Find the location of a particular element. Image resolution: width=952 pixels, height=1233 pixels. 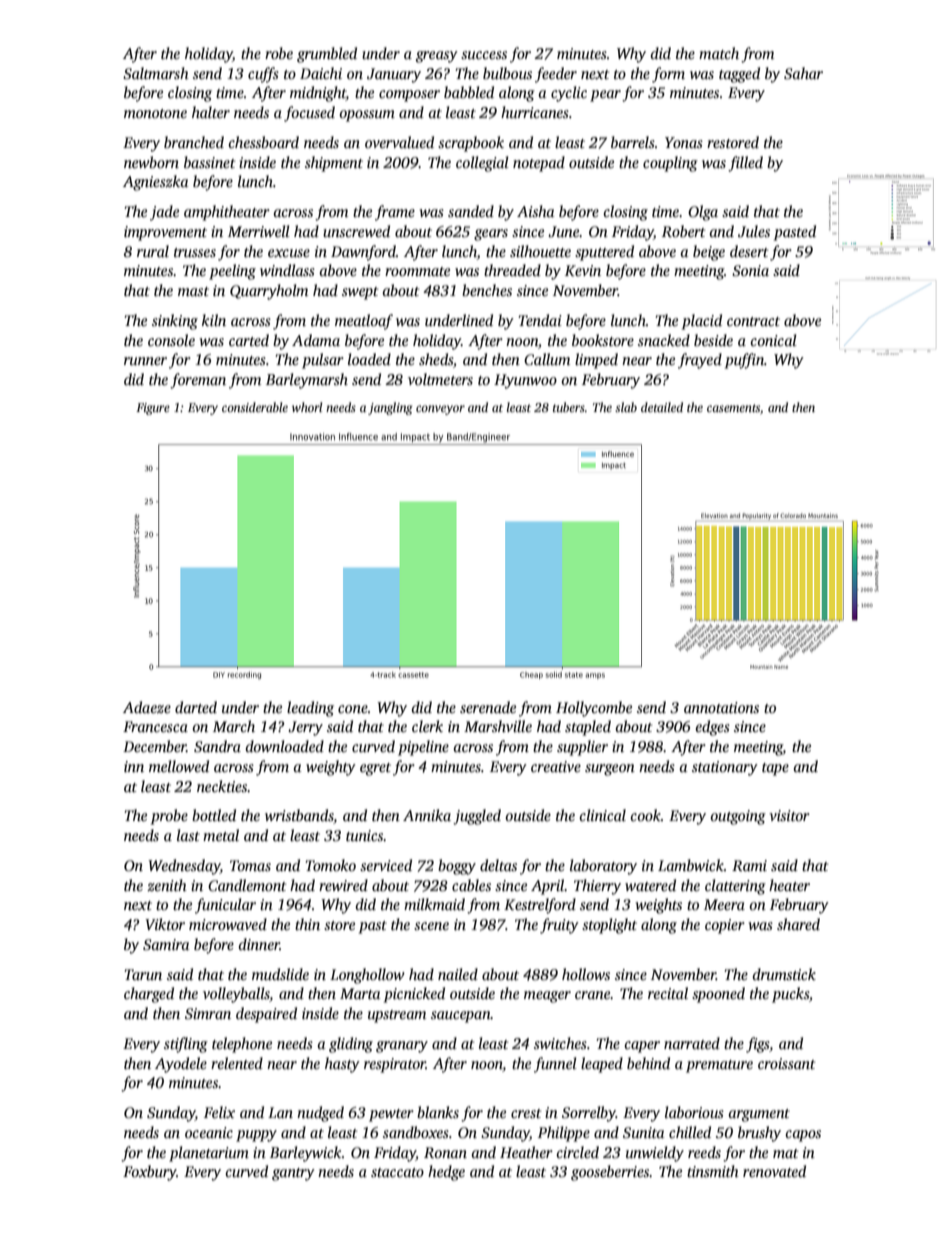

pewter is located at coordinates (391, 1115).
